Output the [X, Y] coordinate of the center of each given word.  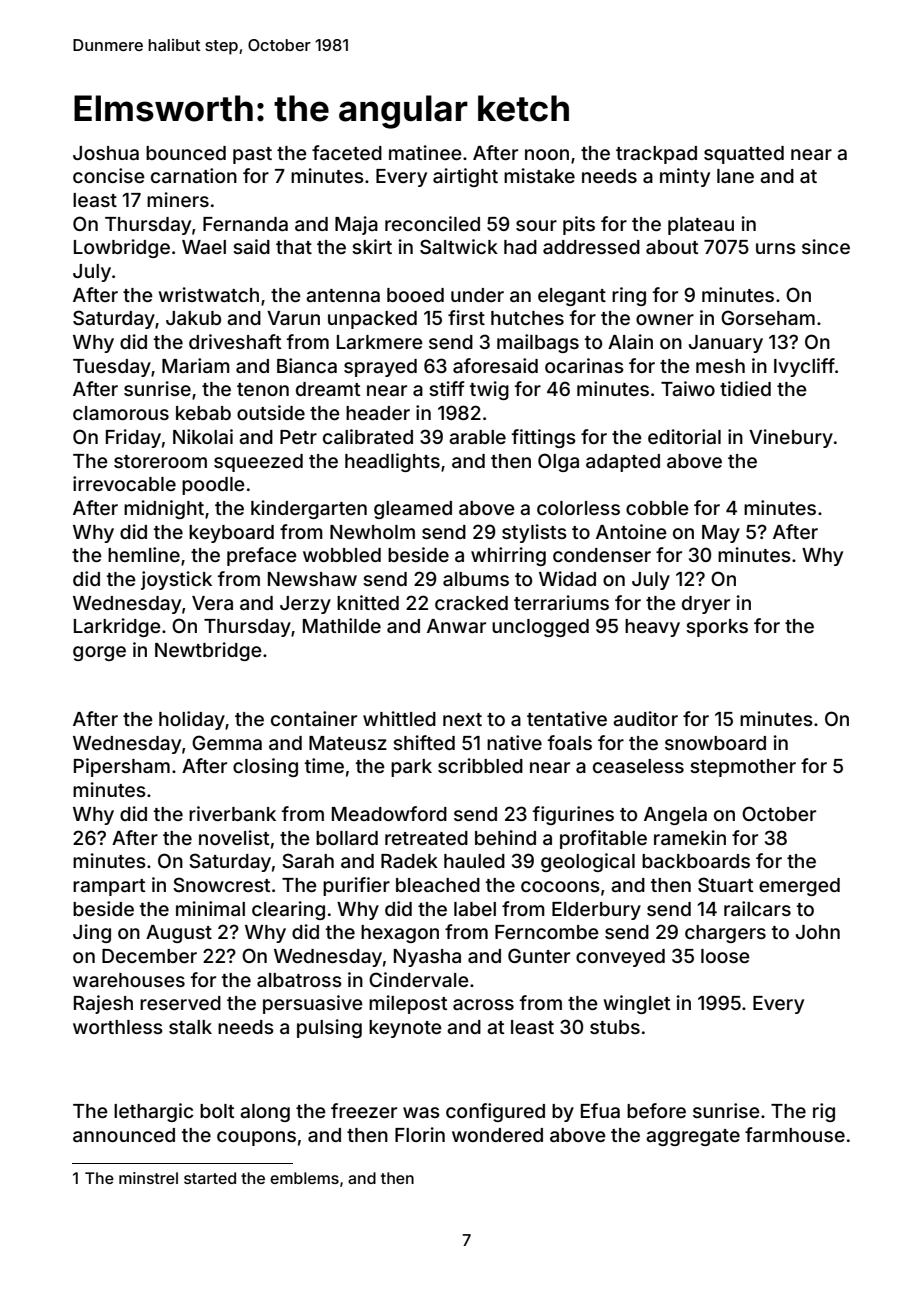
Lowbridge [122, 248]
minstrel [148, 1178]
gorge [99, 653]
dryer [706, 605]
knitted [368, 602]
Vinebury [791, 438]
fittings [544, 438]
